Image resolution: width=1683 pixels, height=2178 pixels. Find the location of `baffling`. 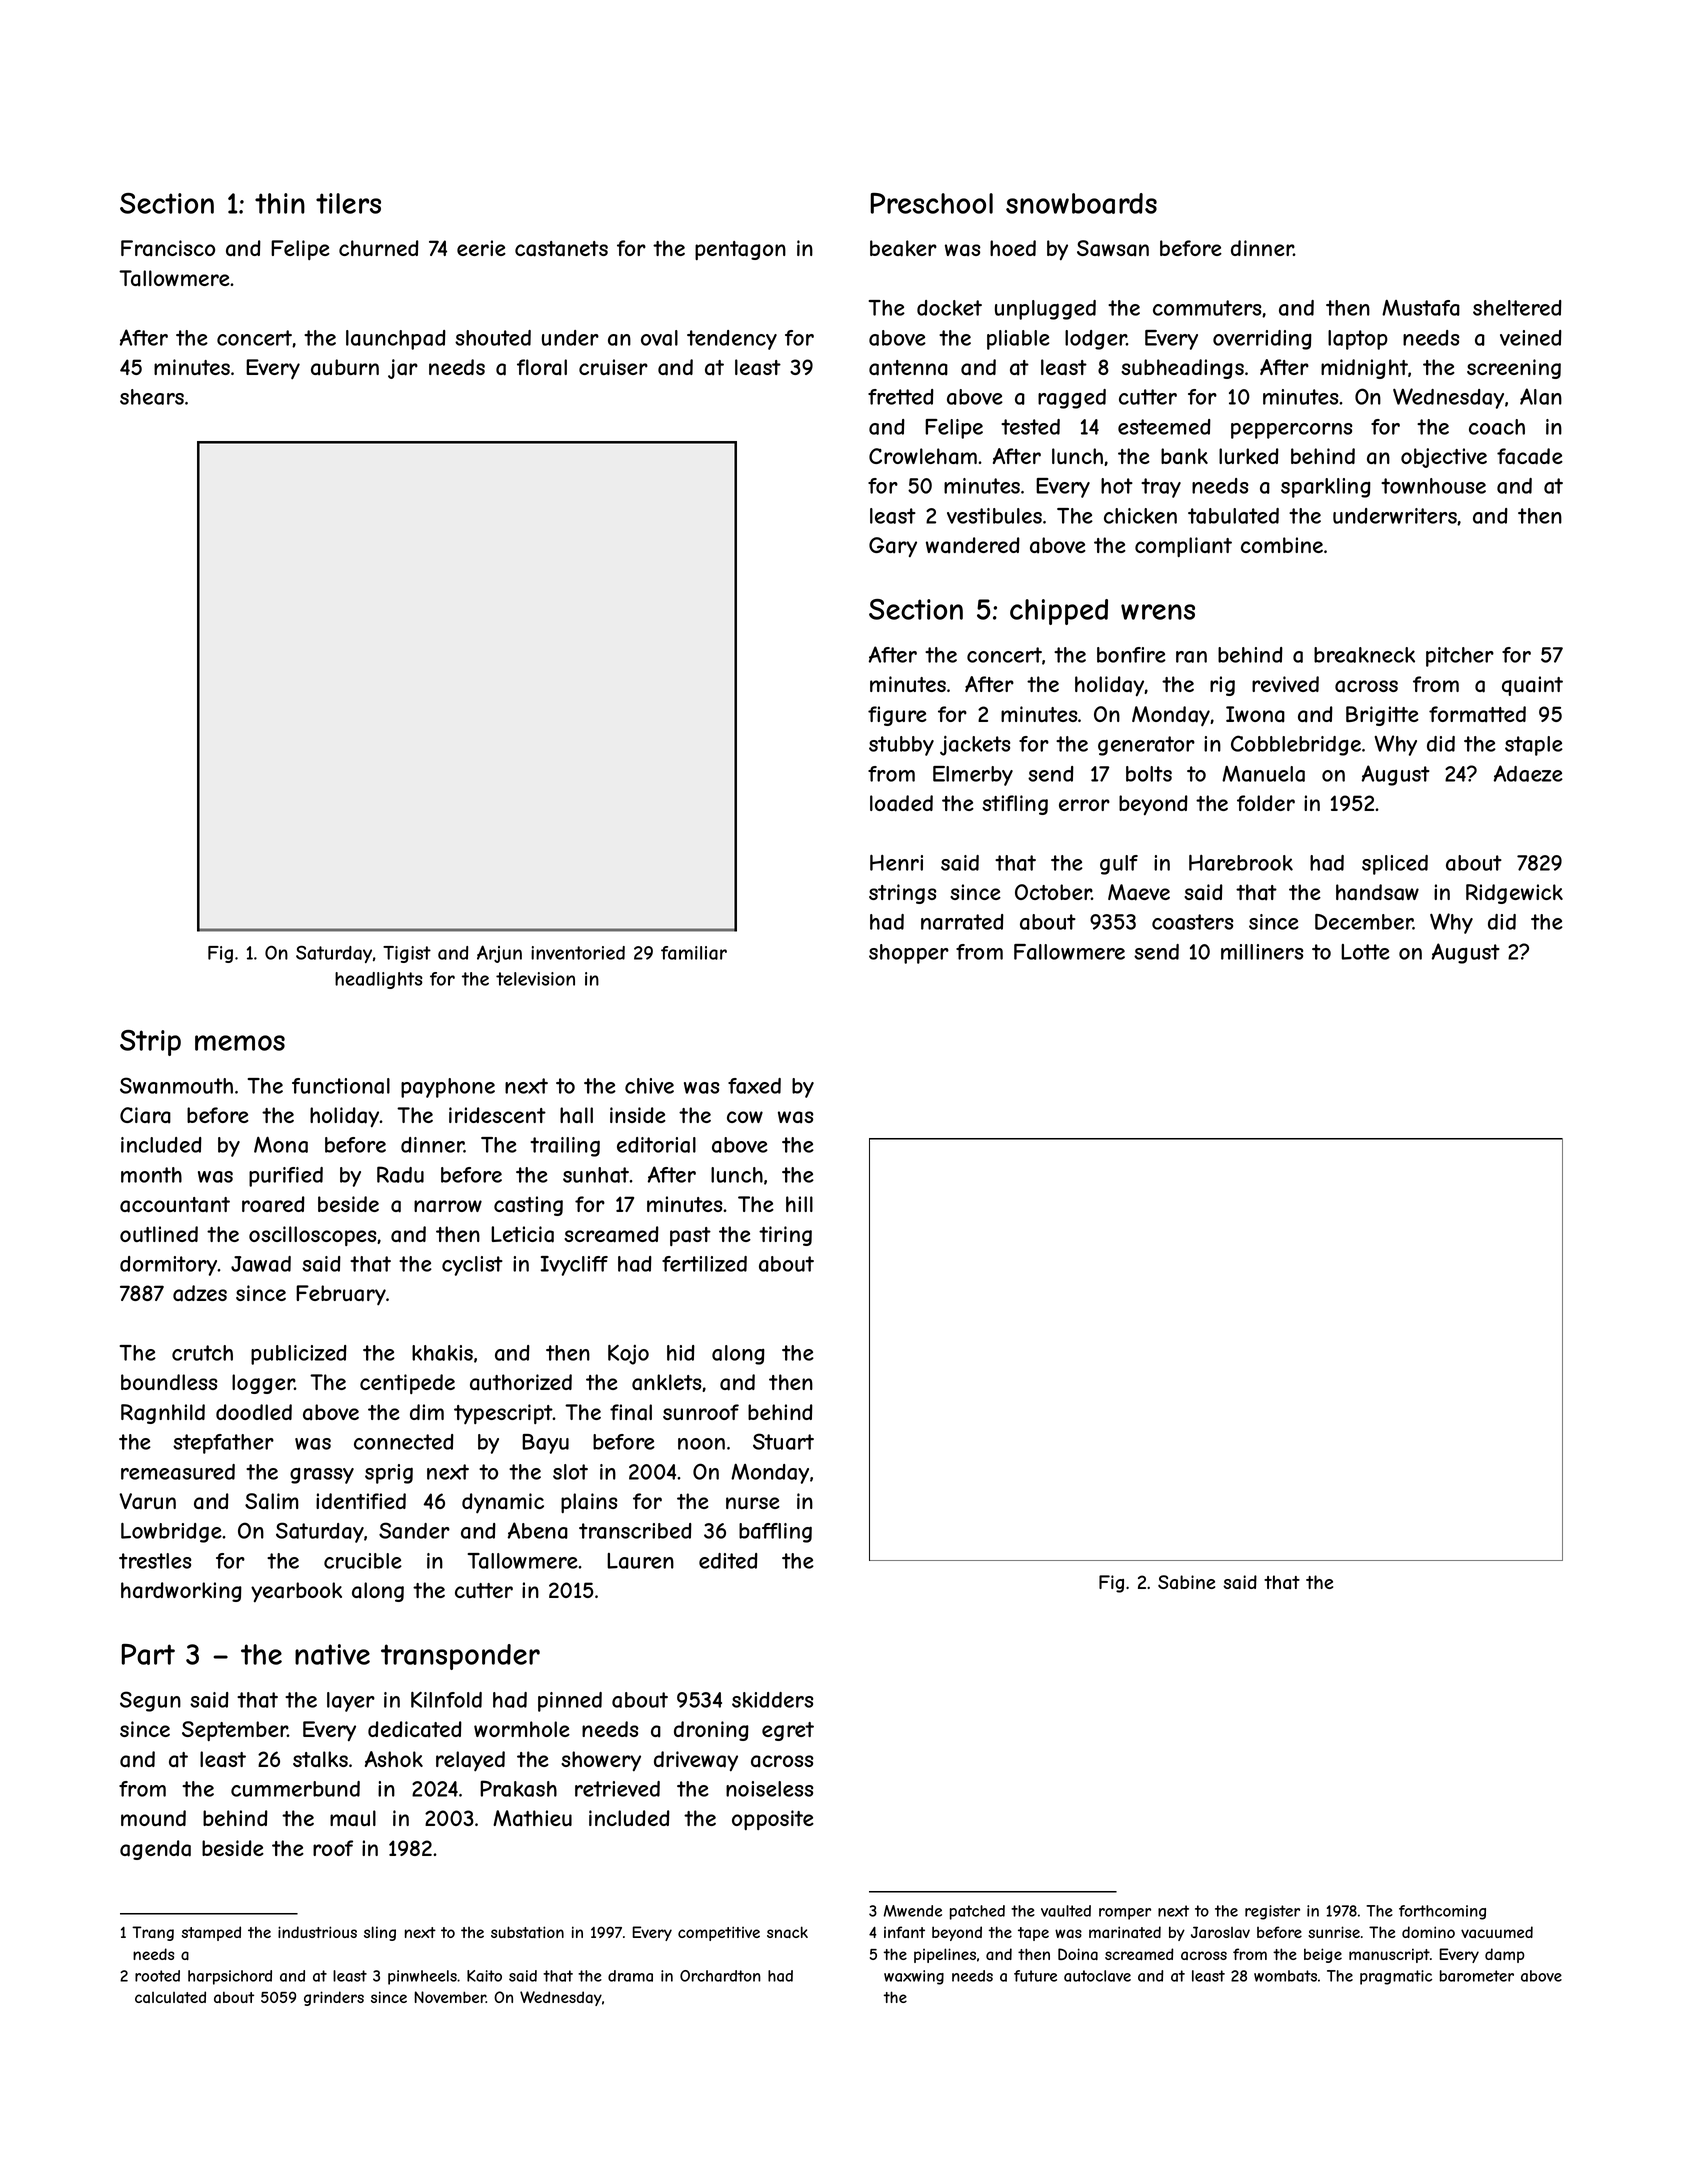

baffling is located at coordinates (775, 1533).
